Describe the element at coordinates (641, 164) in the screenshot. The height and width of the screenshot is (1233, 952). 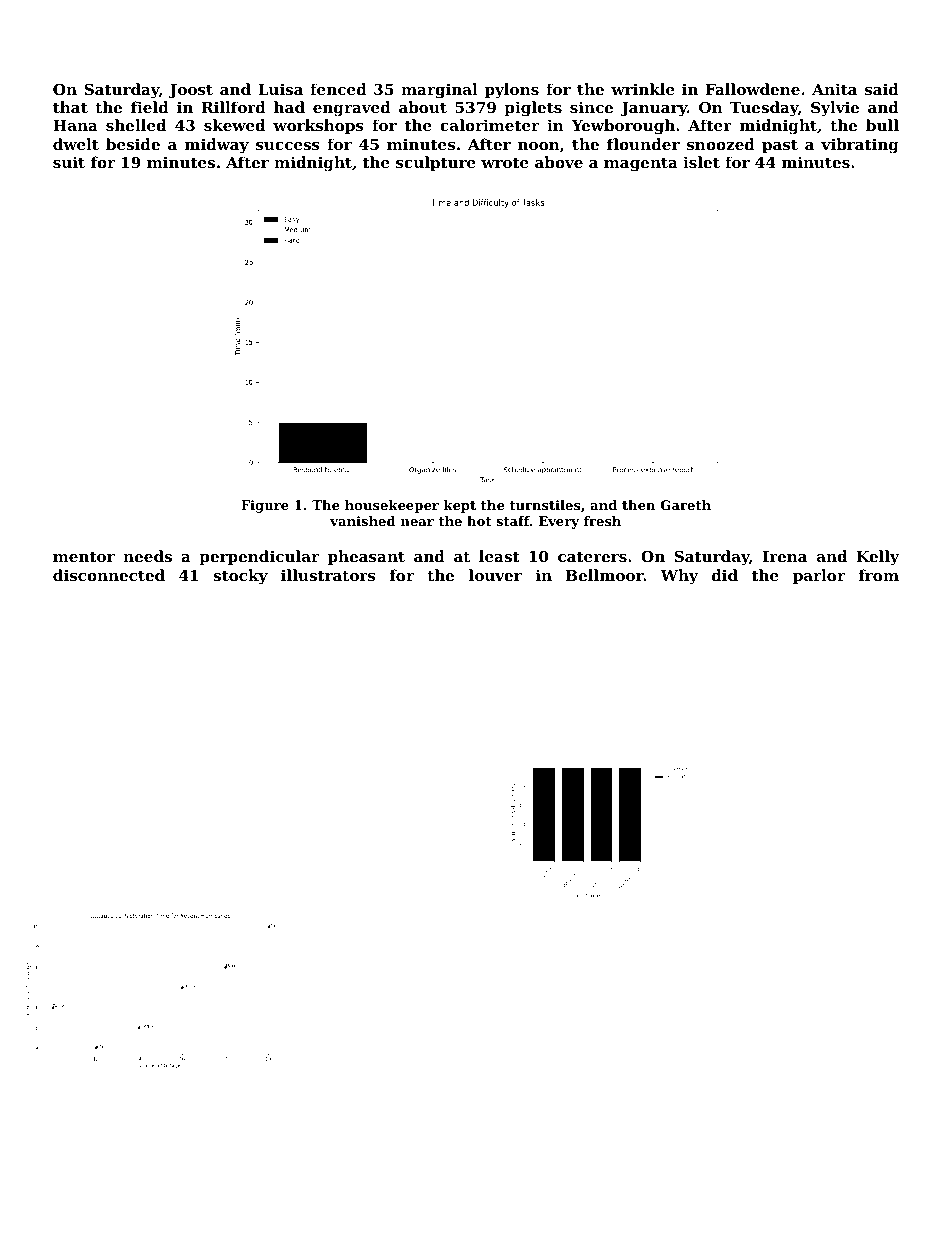
I see `magenta` at that location.
